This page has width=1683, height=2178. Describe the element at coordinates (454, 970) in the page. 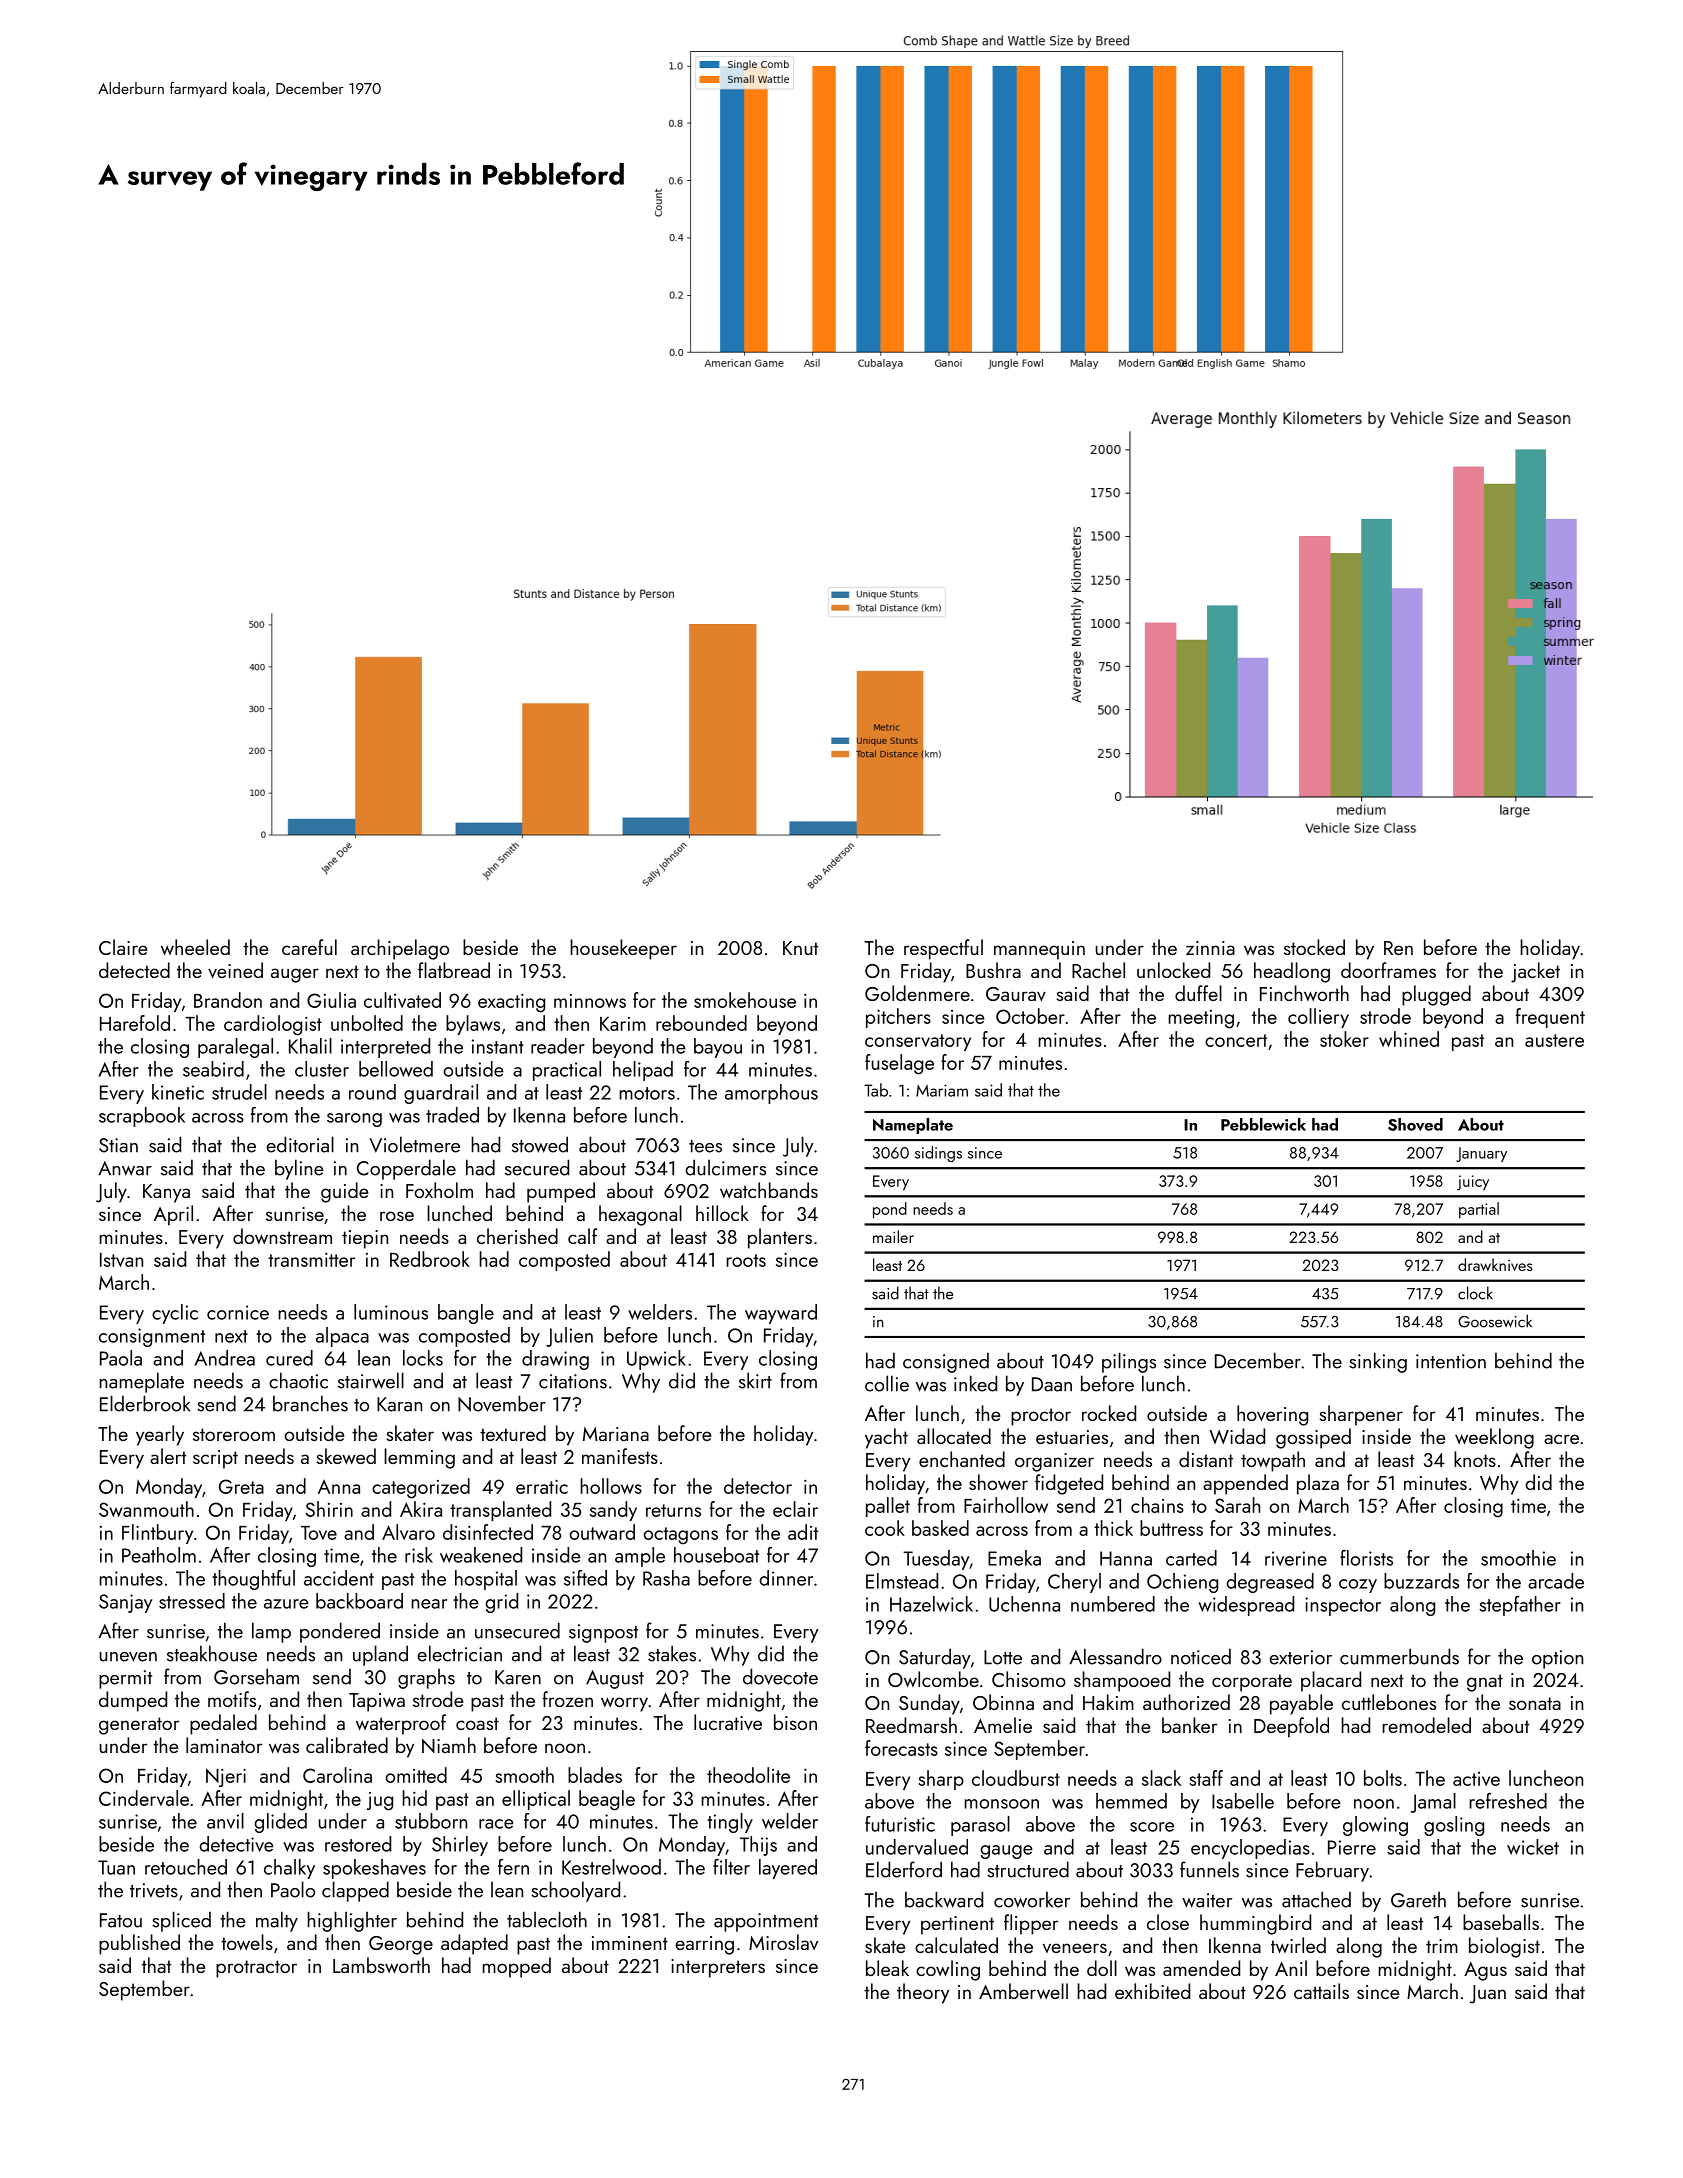

I see `flatbread` at that location.
